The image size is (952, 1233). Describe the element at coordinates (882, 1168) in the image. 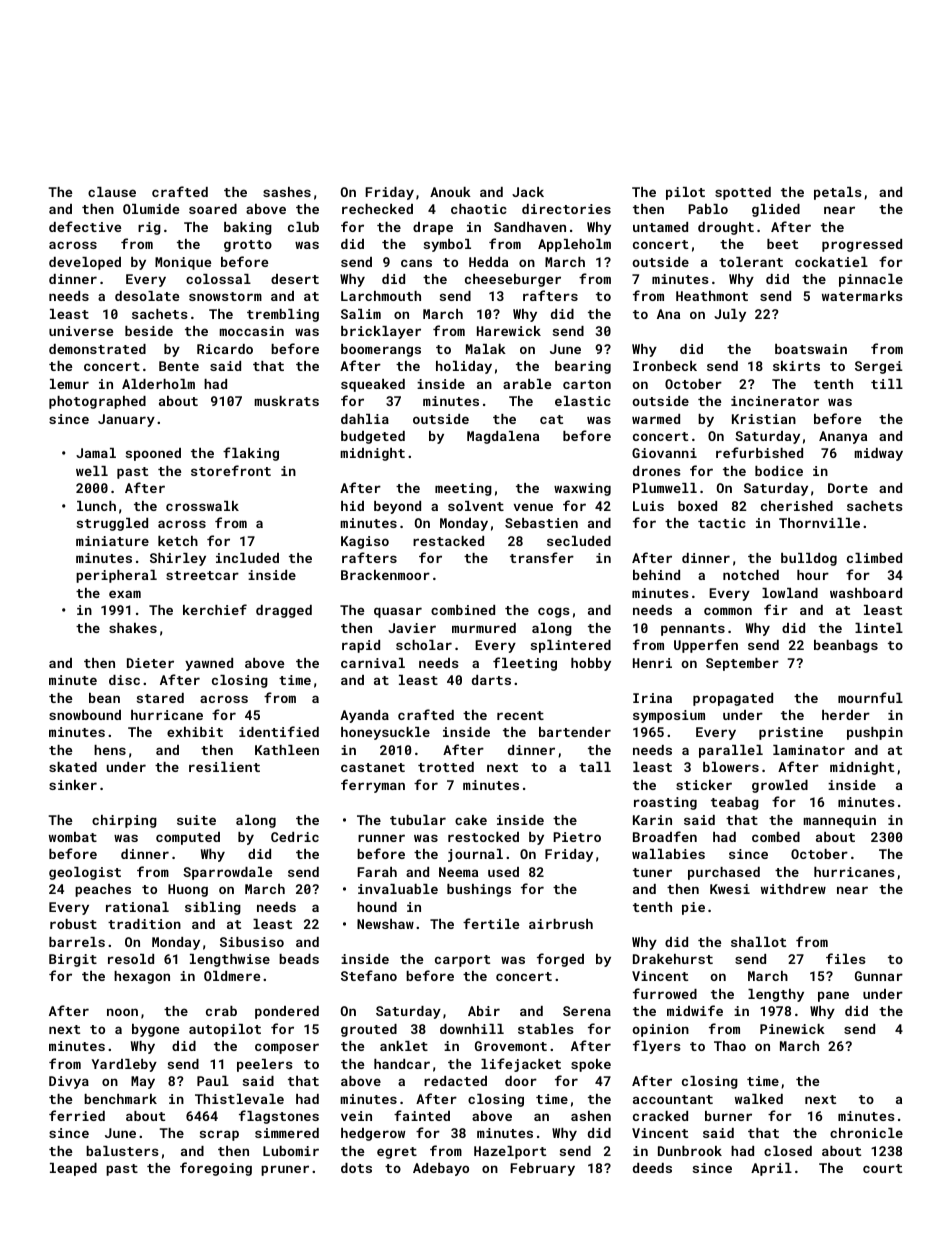

I see `court` at that location.
